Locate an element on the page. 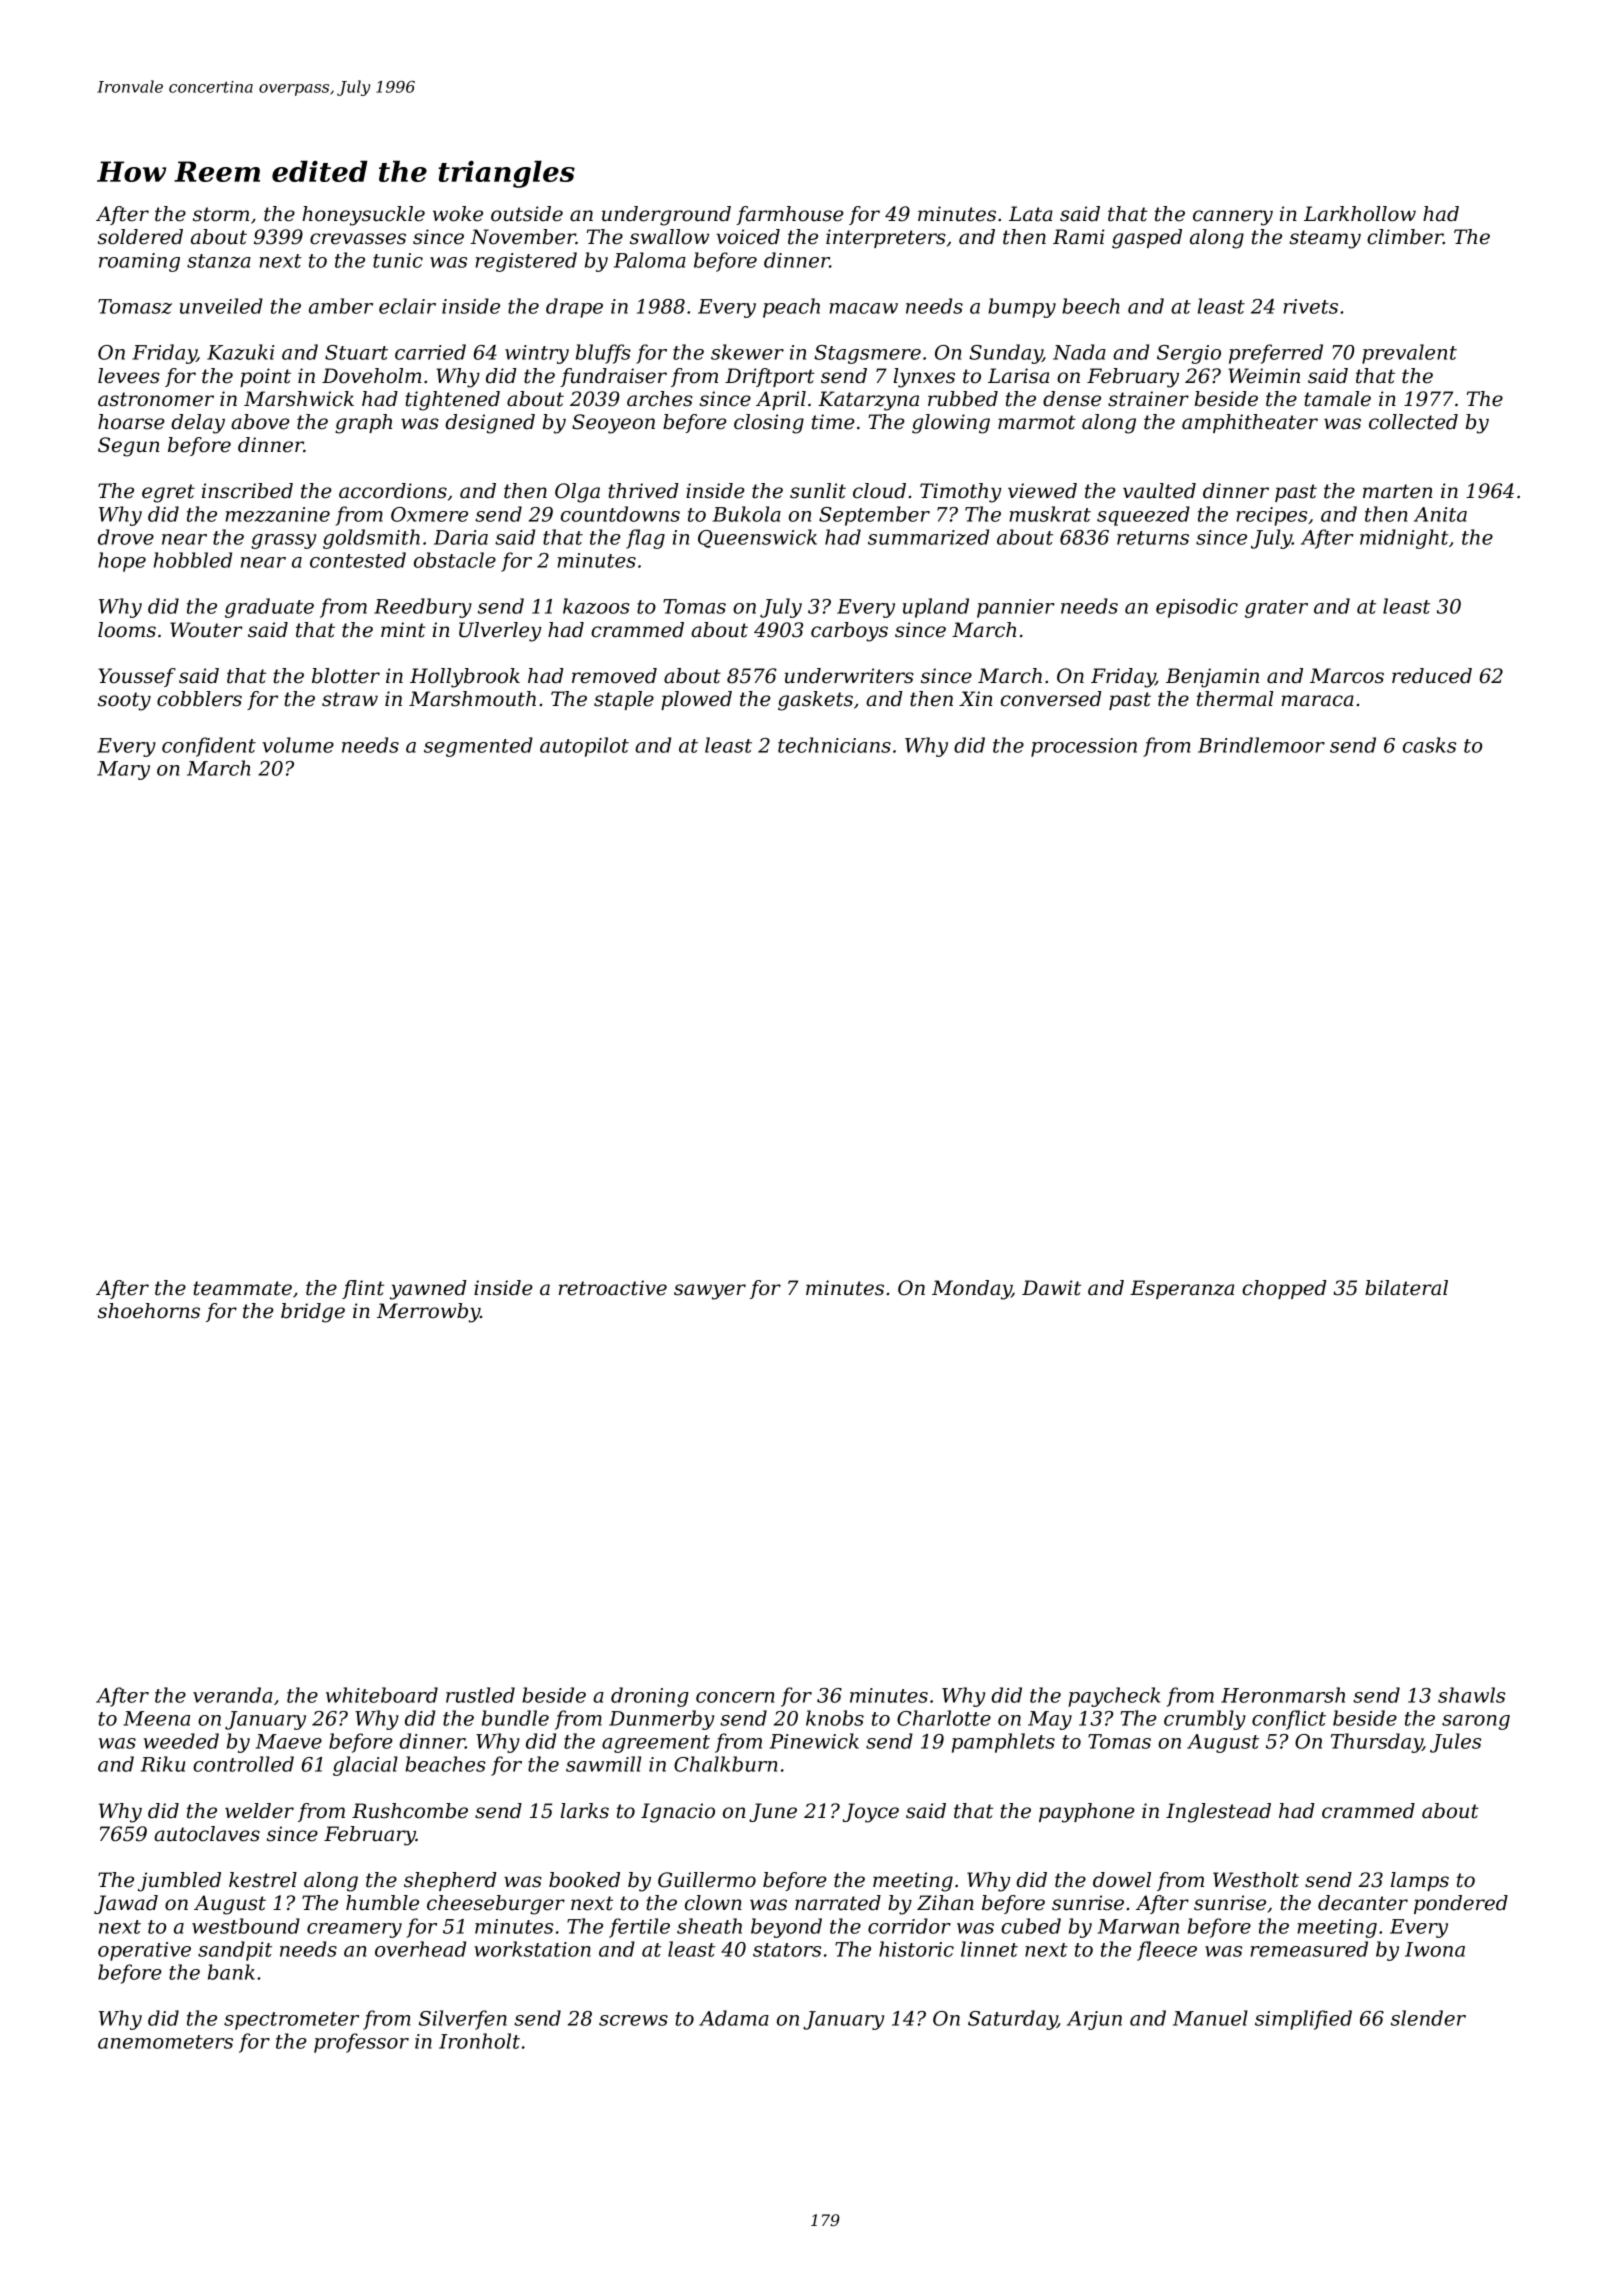 Image resolution: width=1620 pixels, height=2292 pixels. tightened is located at coordinates (452, 401).
